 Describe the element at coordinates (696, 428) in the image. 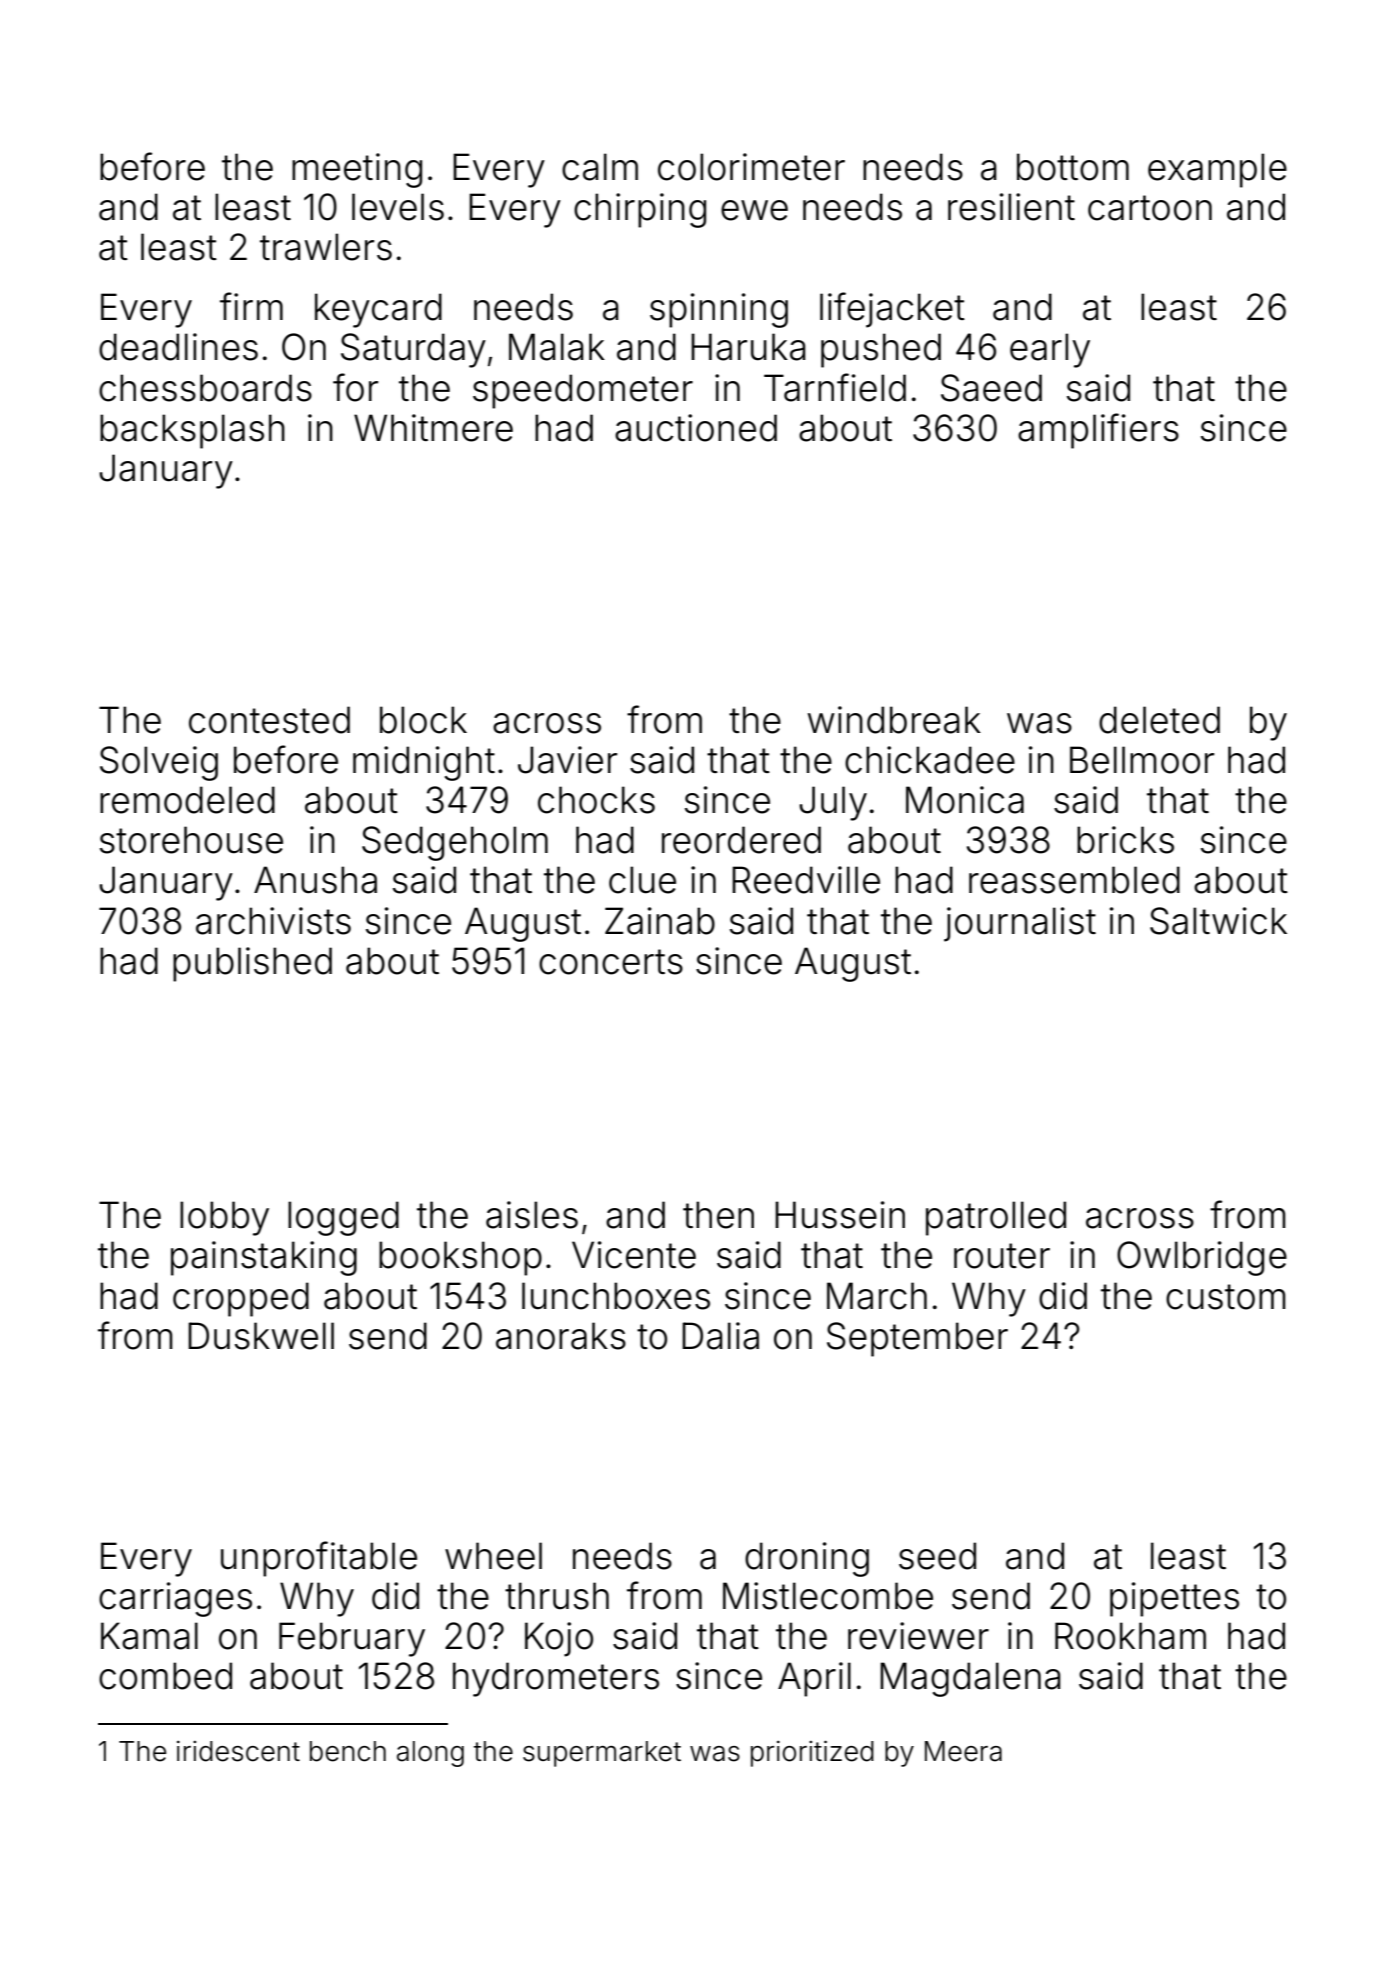

I see `auctioned` at that location.
